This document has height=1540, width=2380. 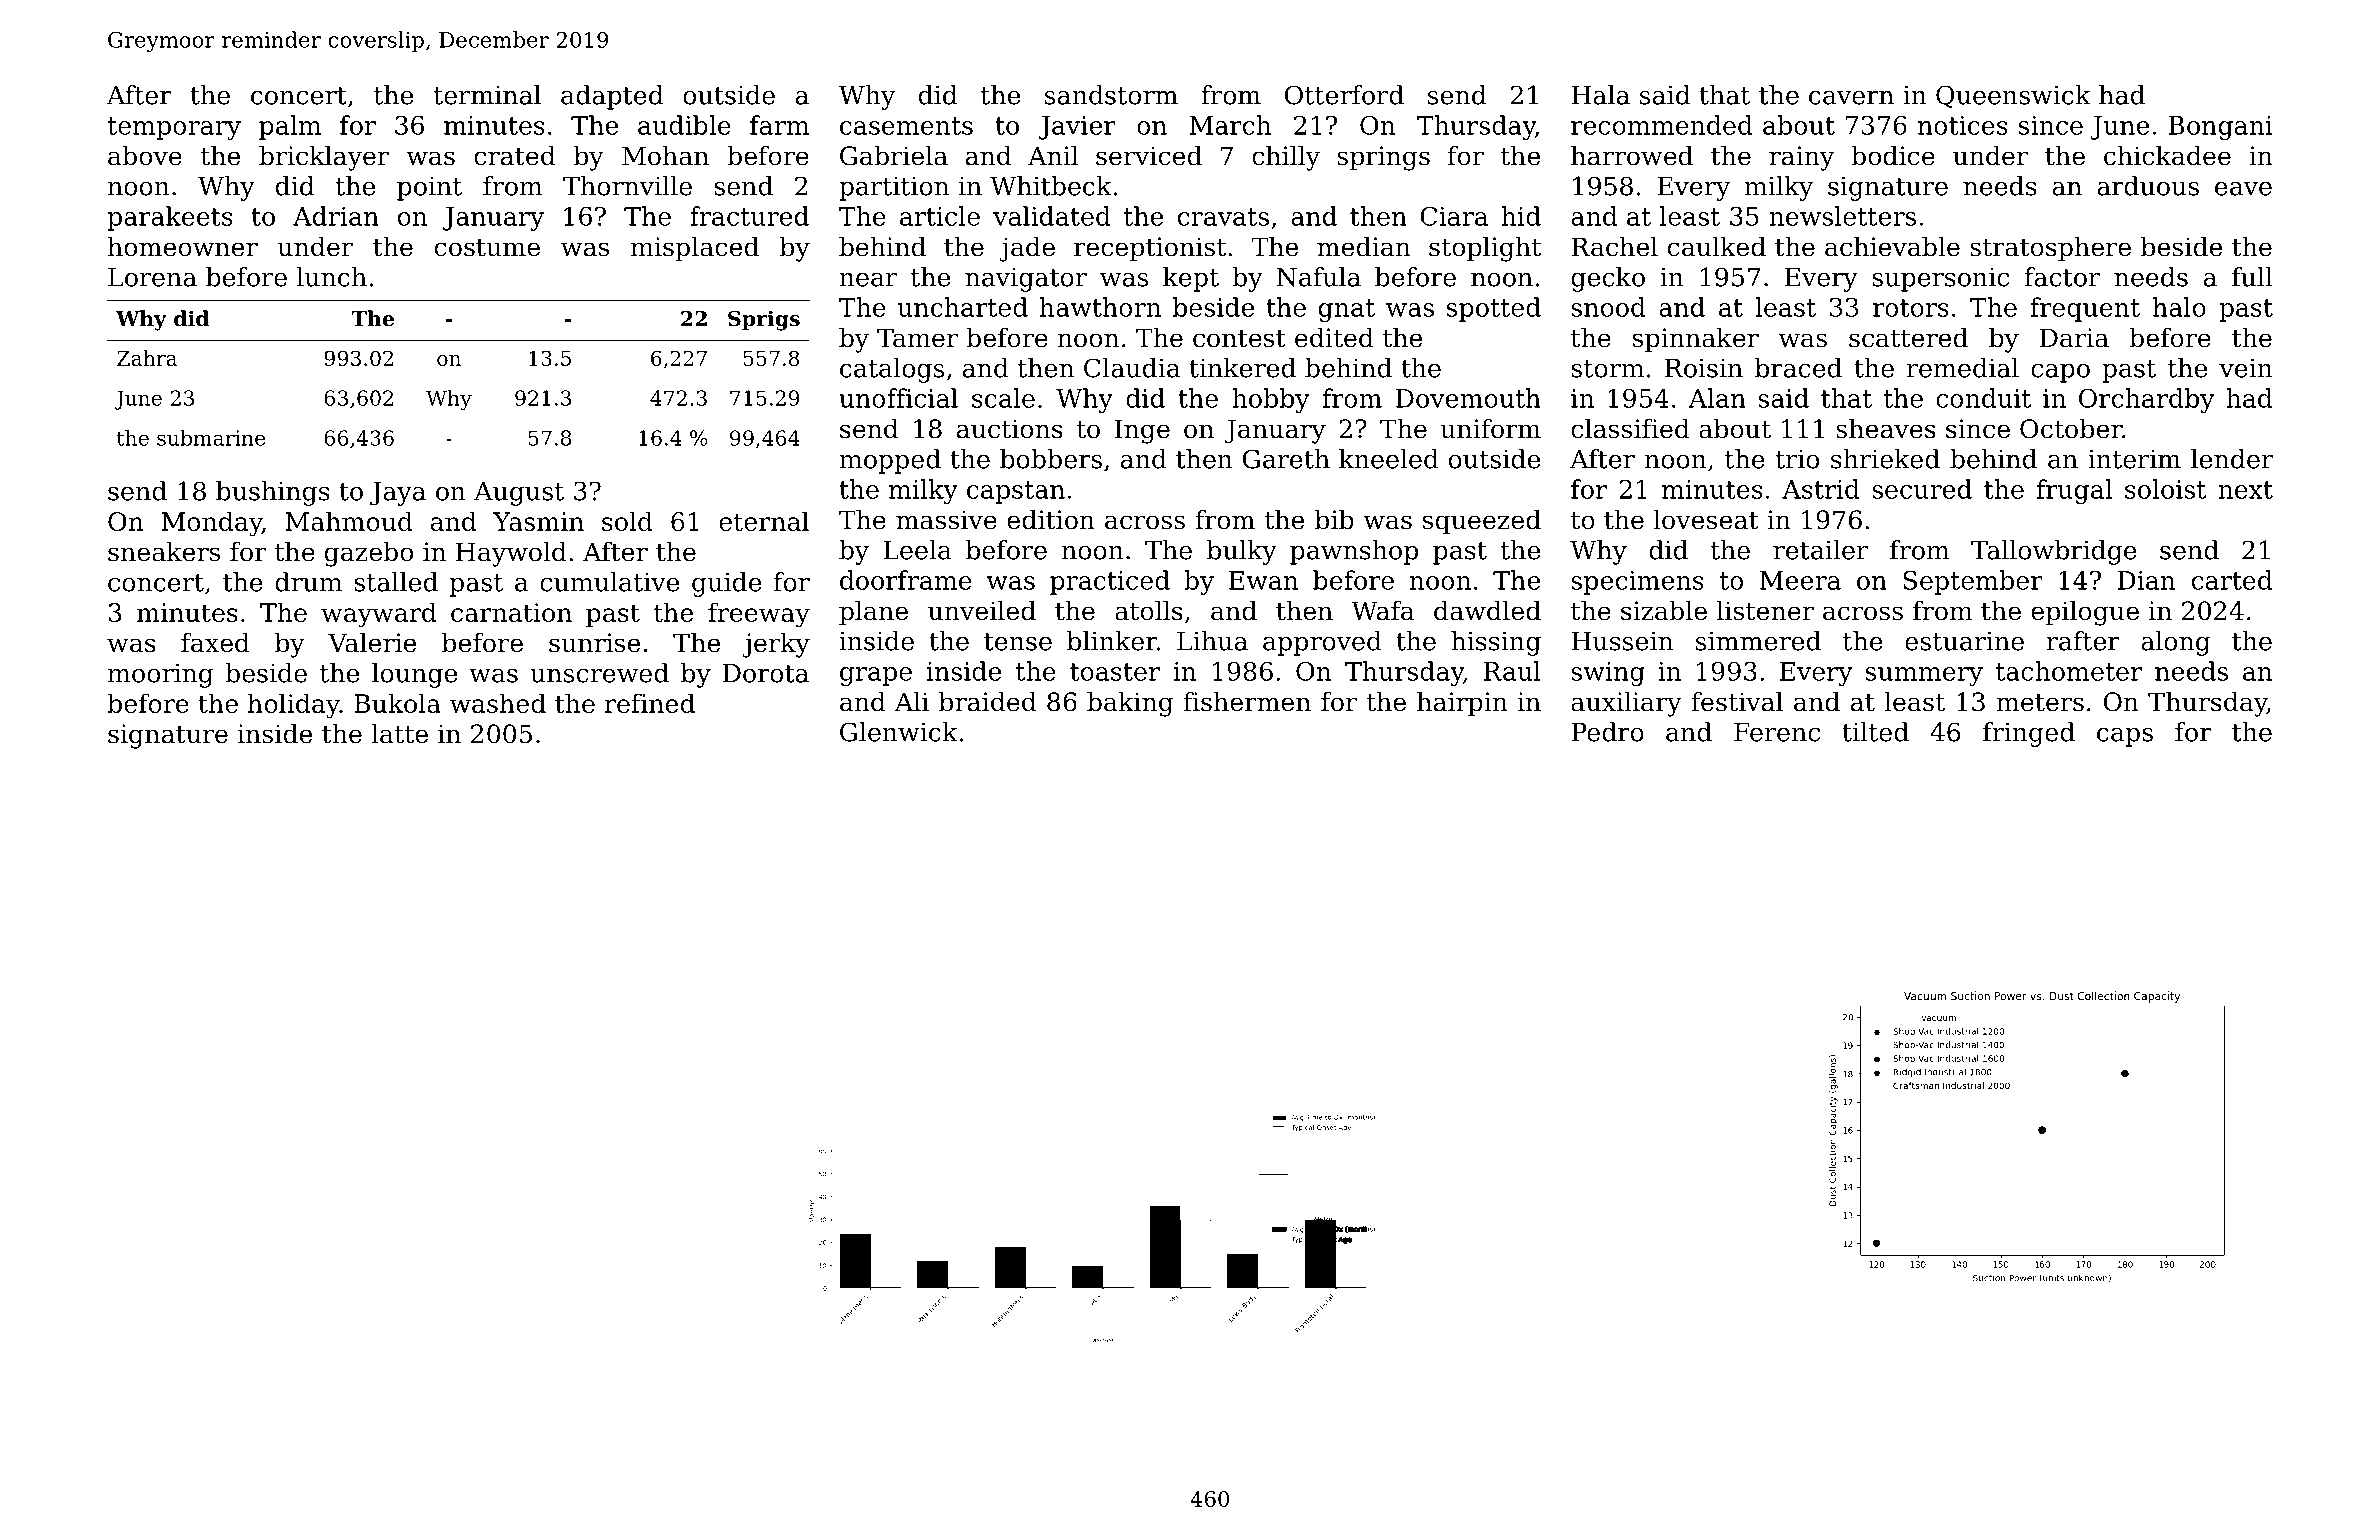 What do you see at coordinates (1963, 125) in the document?
I see `notices` at bounding box center [1963, 125].
